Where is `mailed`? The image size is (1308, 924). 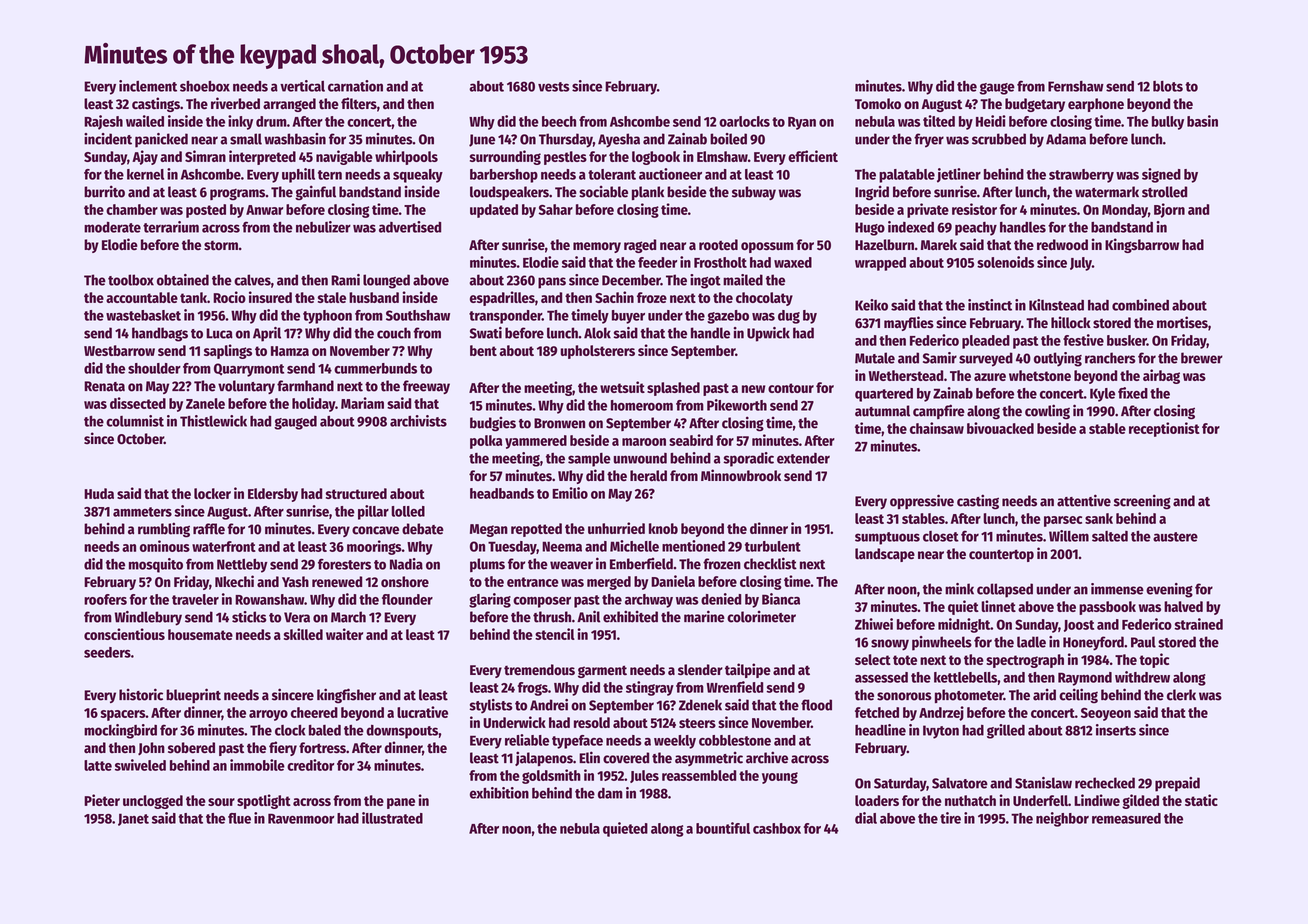
mailed is located at coordinates (743, 280).
